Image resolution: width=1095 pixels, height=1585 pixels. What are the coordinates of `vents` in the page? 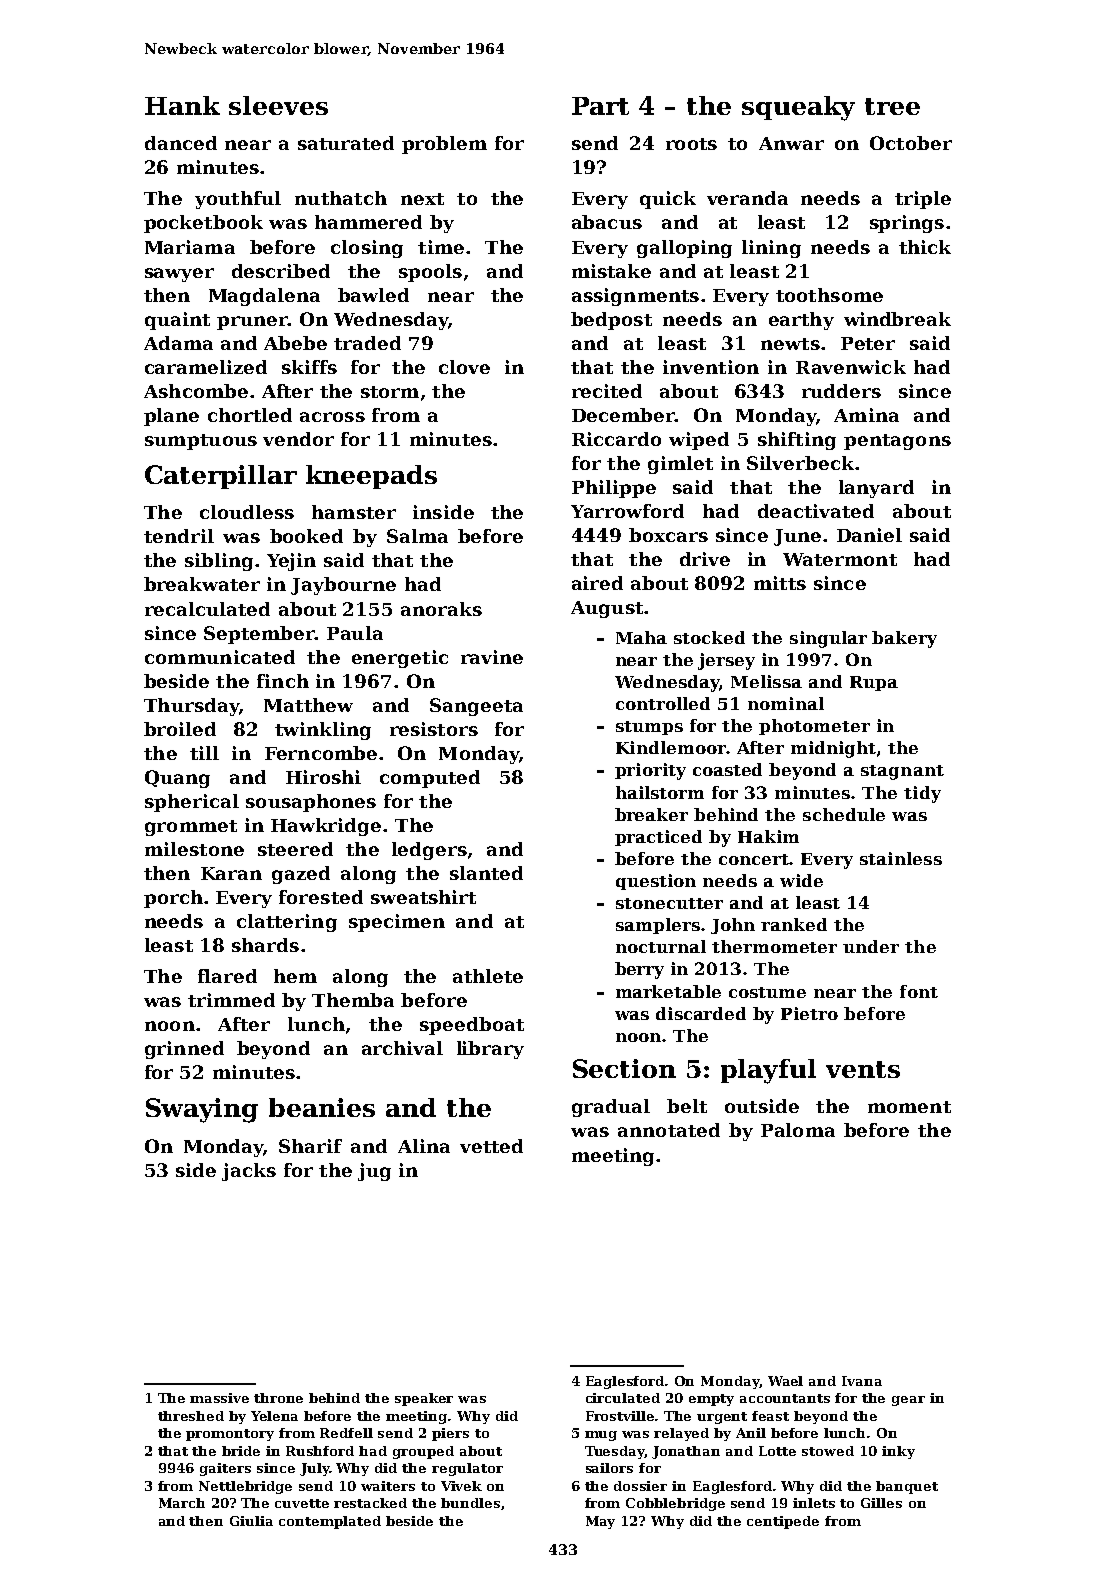 It's located at (863, 1069).
